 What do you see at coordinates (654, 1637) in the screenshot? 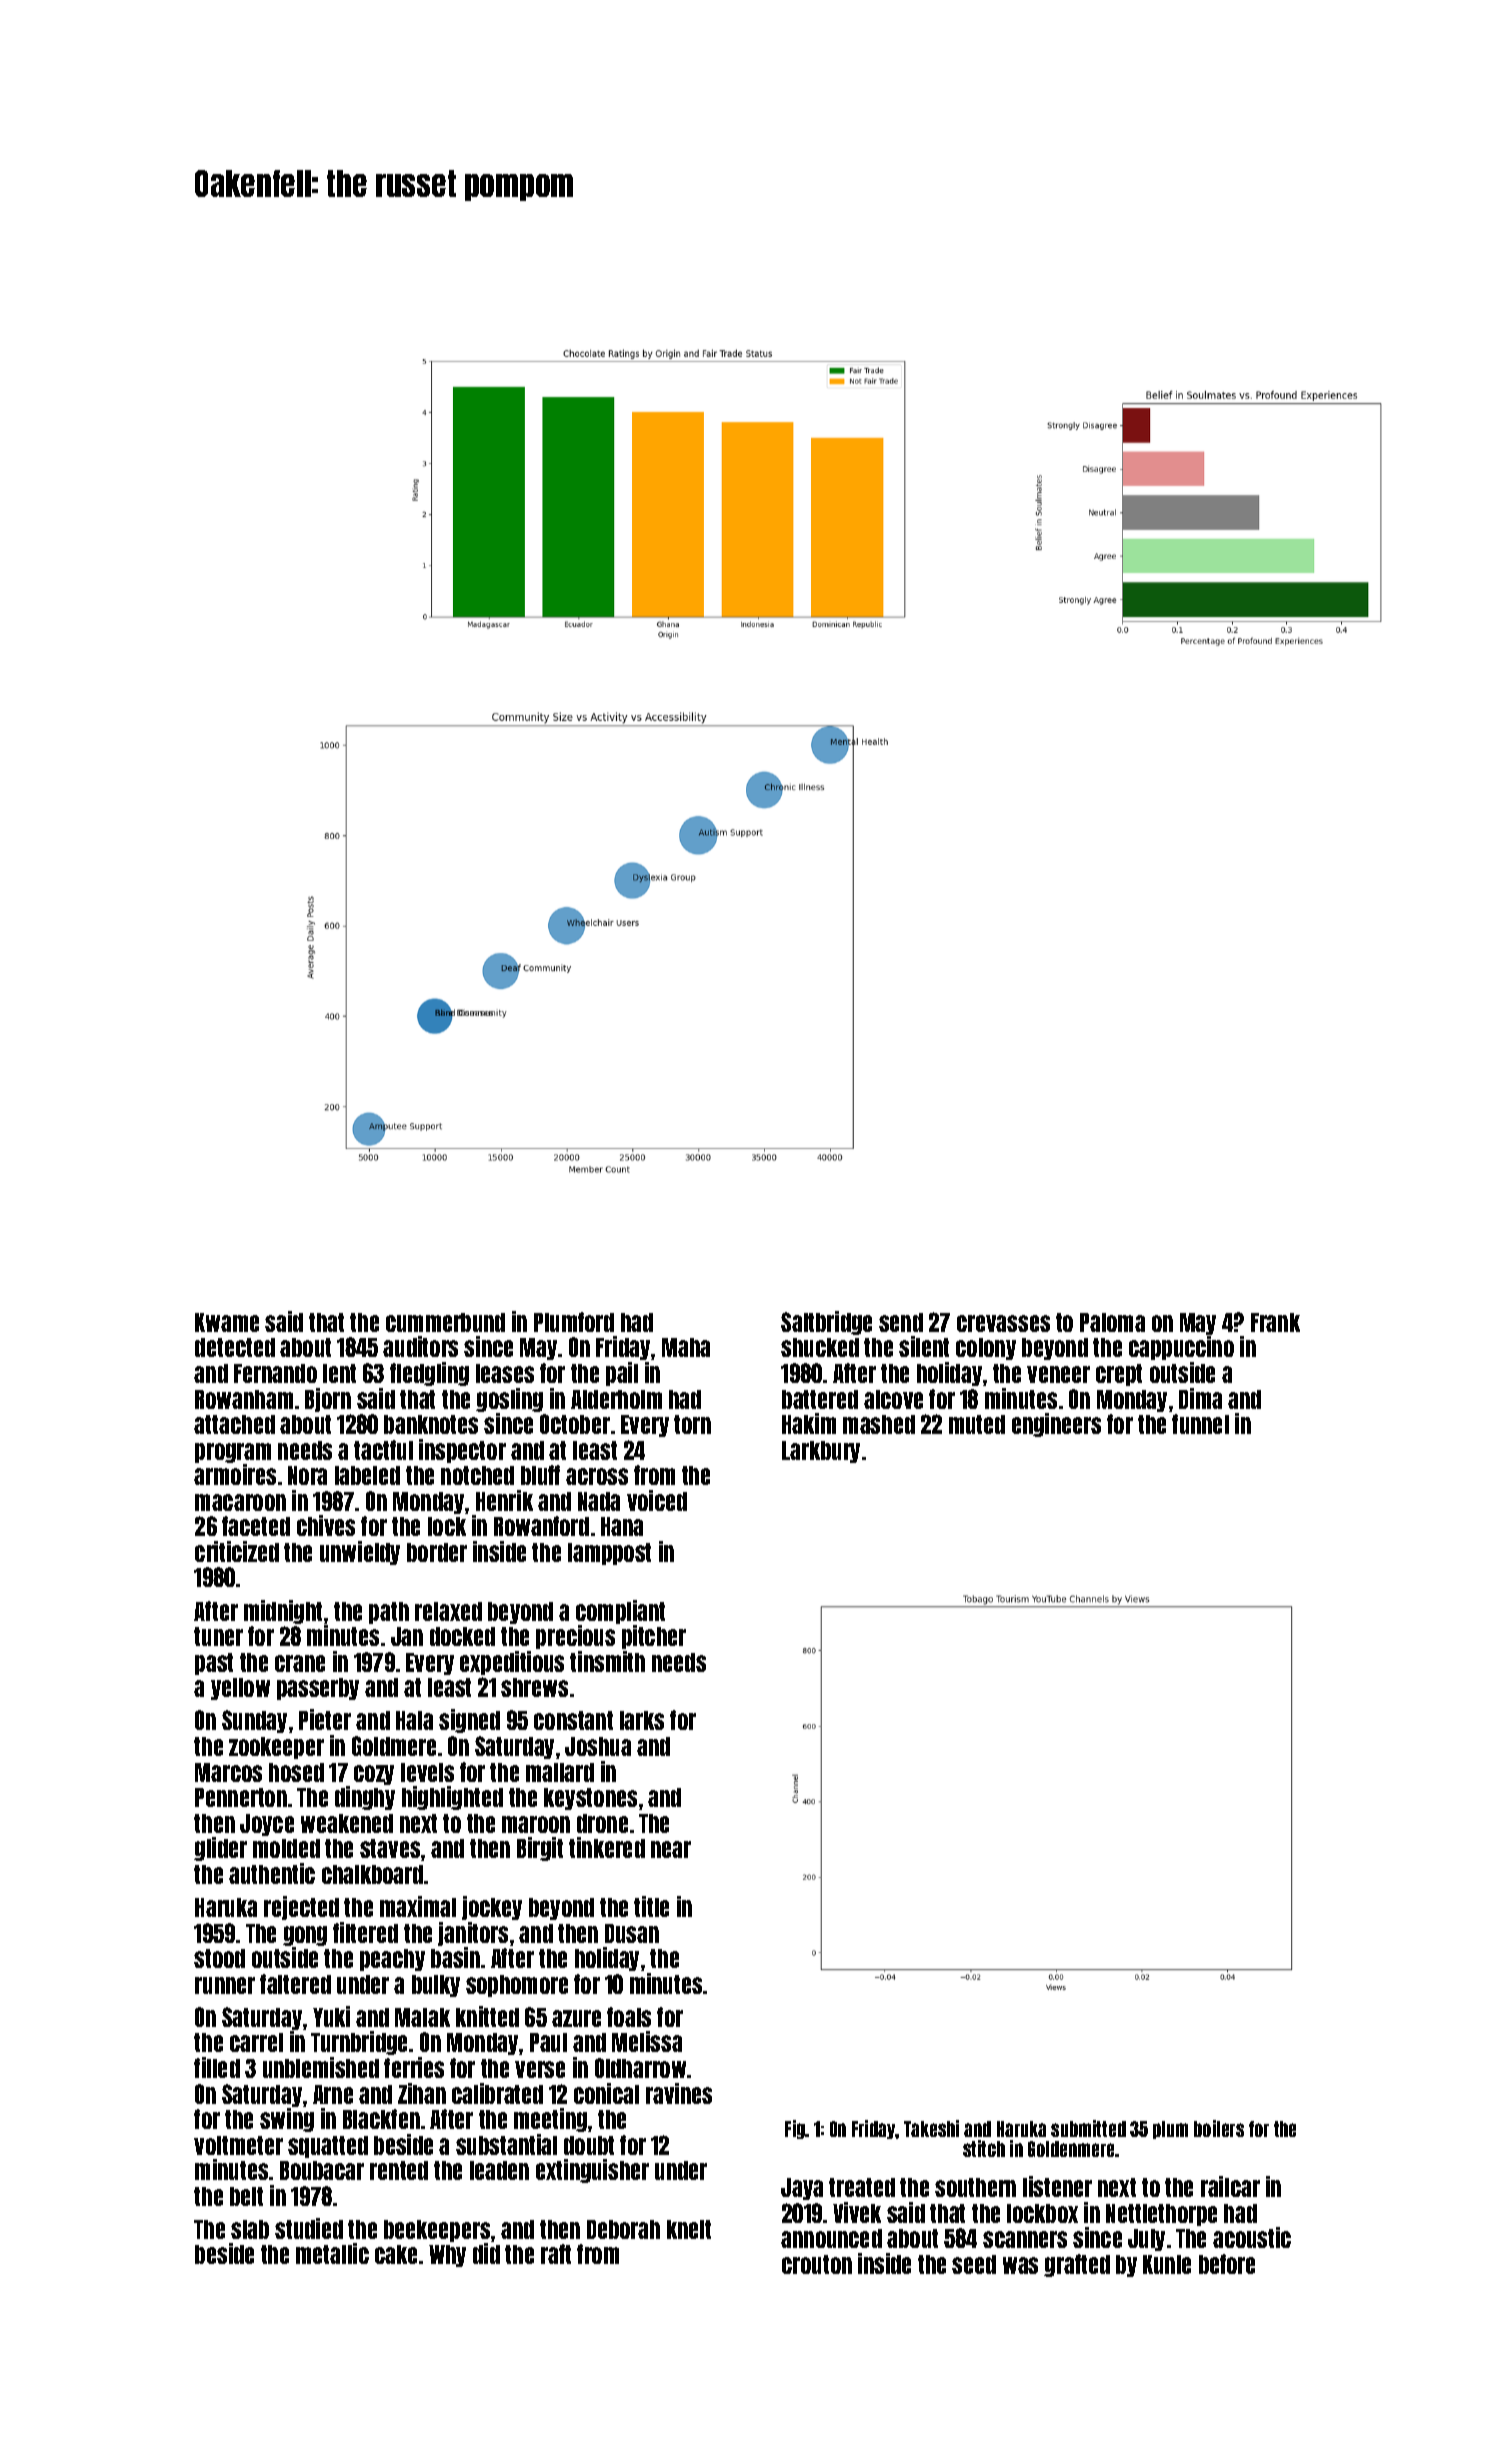
I see `pitcher` at bounding box center [654, 1637].
